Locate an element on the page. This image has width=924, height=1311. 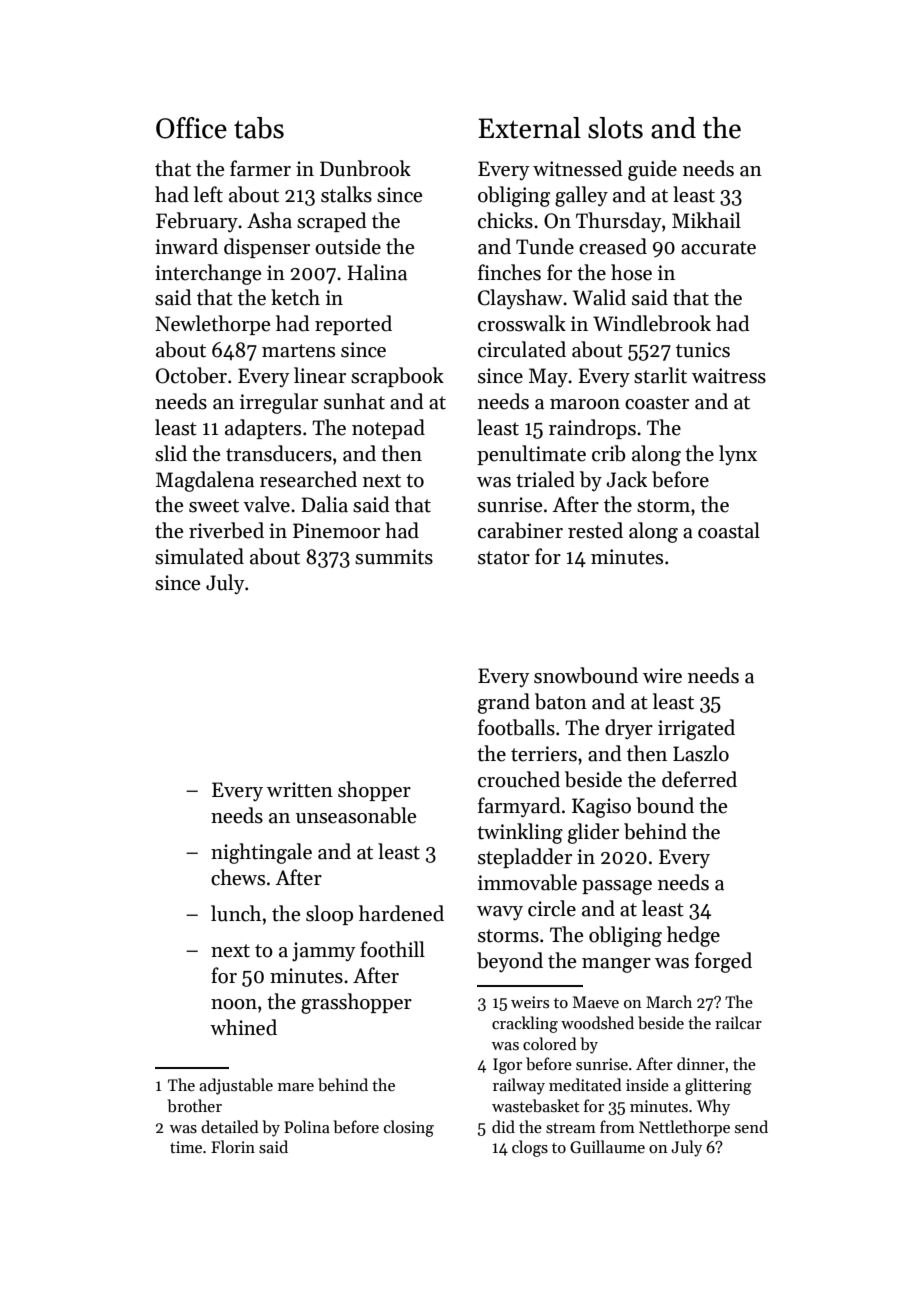
unseasonable is located at coordinates (356, 815).
